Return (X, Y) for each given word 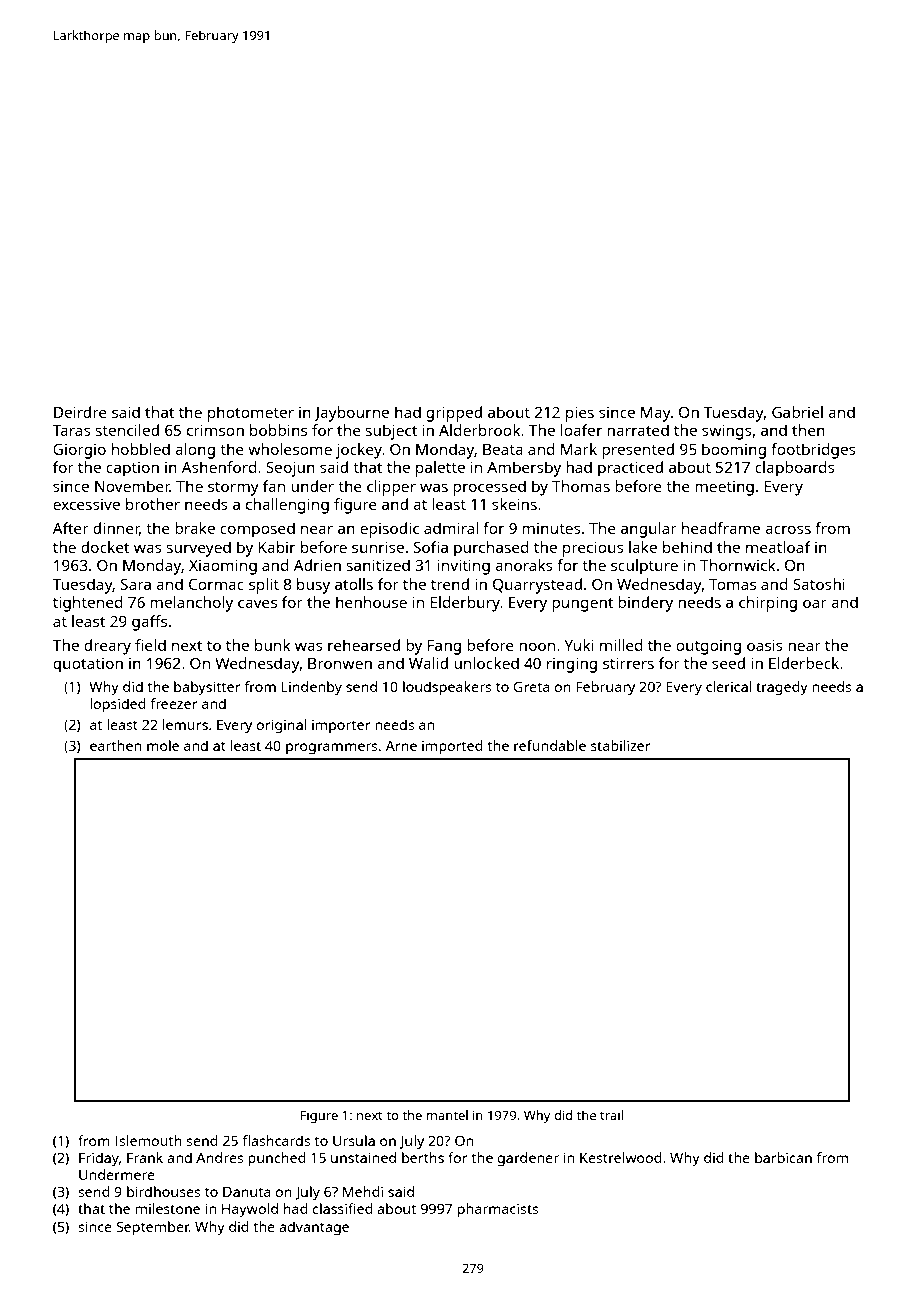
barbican (783, 1157)
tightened (88, 604)
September (153, 1228)
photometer (251, 414)
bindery (645, 604)
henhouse (371, 602)
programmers (331, 749)
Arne (401, 746)
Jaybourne (351, 414)
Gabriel (797, 412)
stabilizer (620, 745)
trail (611, 1115)
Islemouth (148, 1140)
